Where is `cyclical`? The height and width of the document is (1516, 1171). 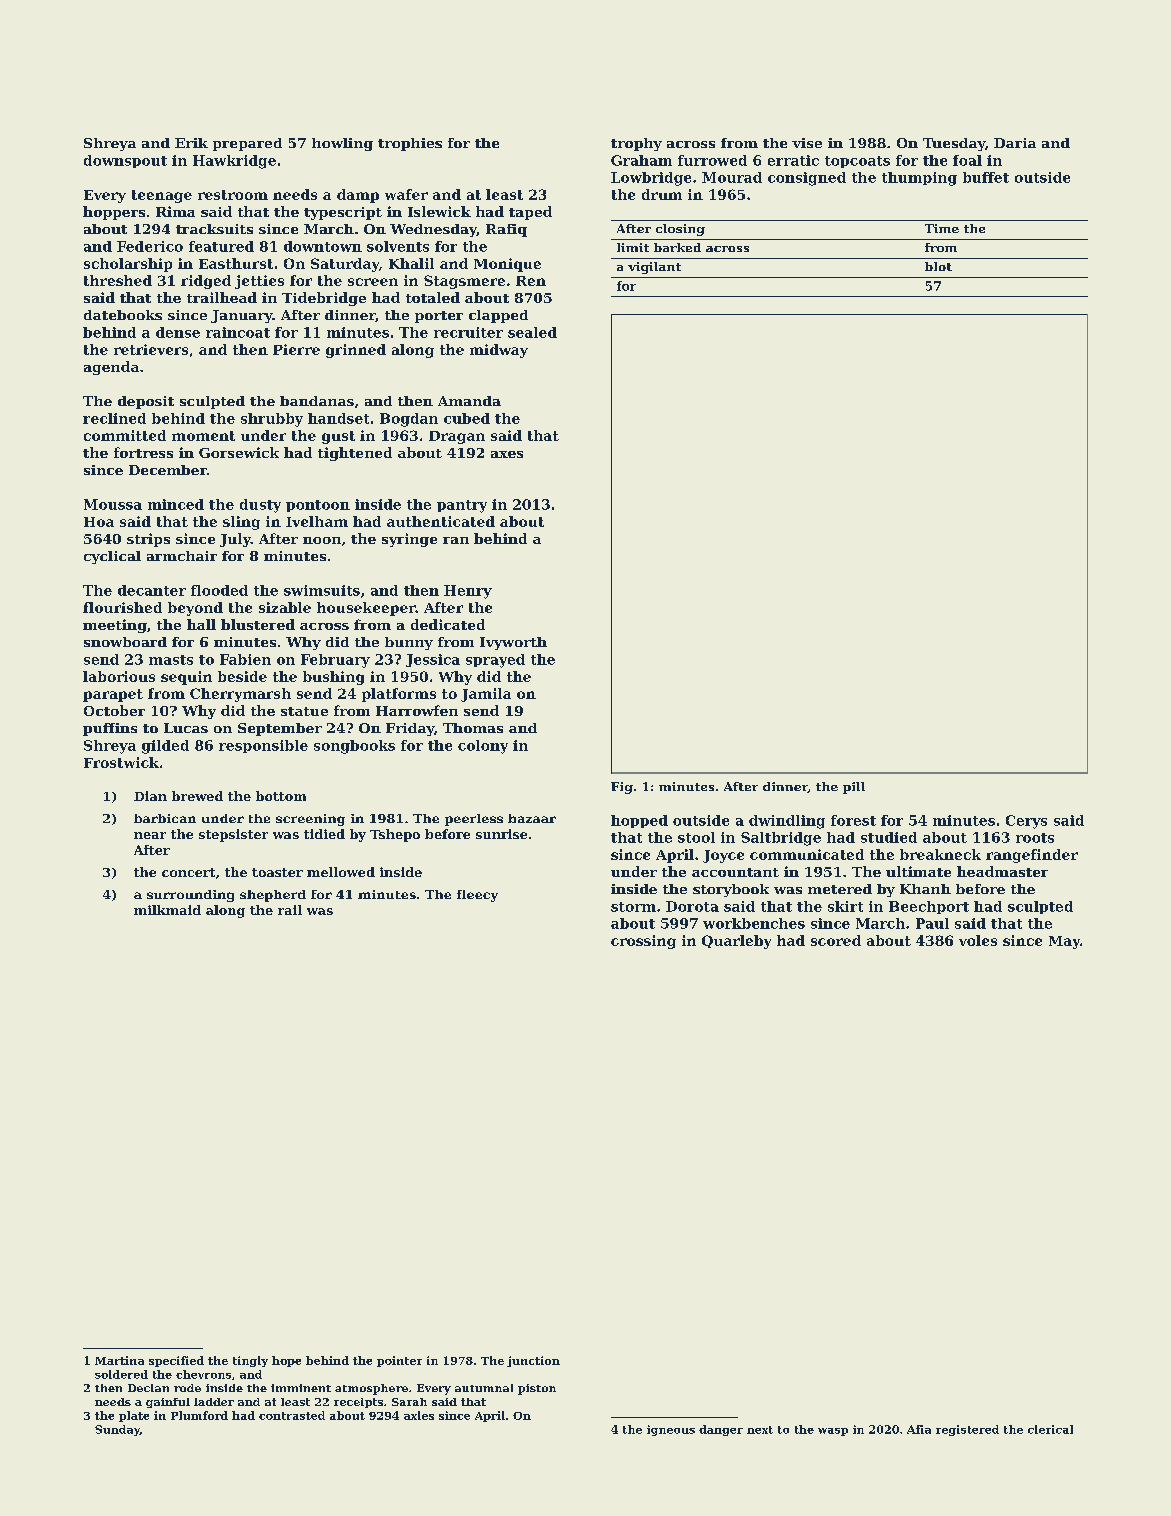 cyclical is located at coordinates (112, 557).
